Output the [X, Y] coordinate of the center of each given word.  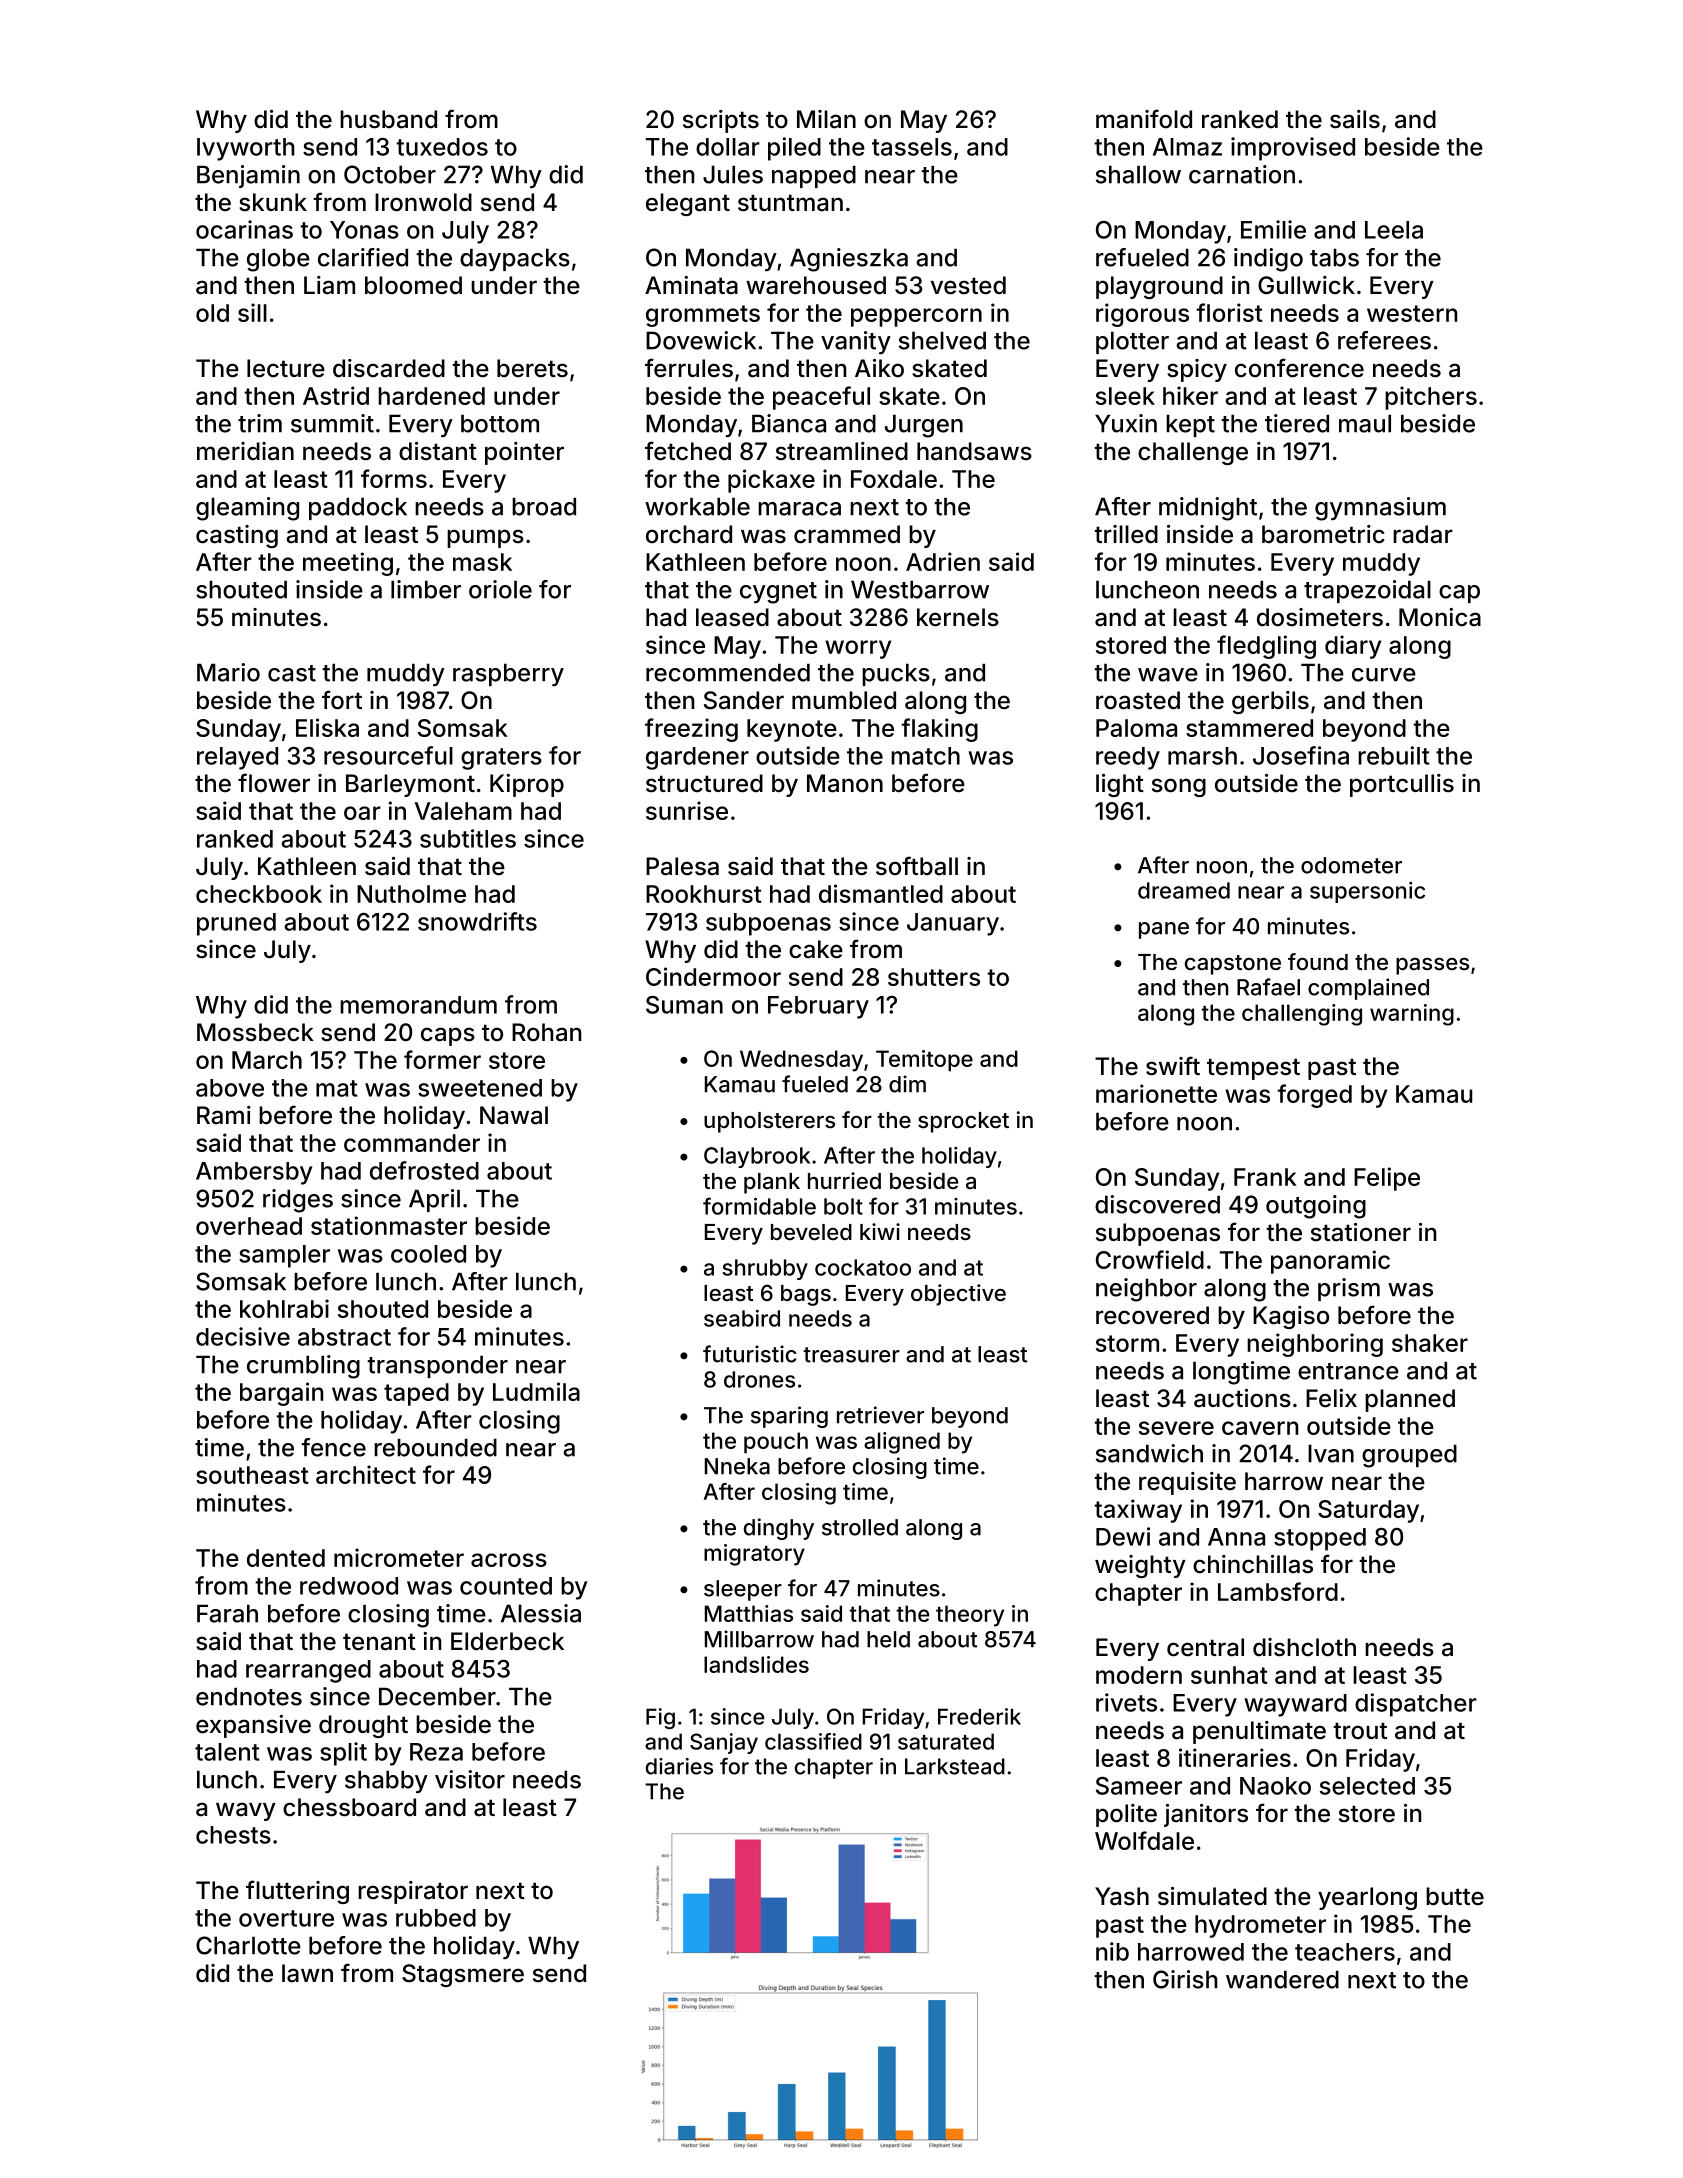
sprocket [963, 1122]
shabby [386, 1781]
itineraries [1235, 1757]
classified [813, 1741]
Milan [826, 119]
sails [1355, 119]
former [442, 1059]
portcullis [1402, 785]
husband [388, 119]
